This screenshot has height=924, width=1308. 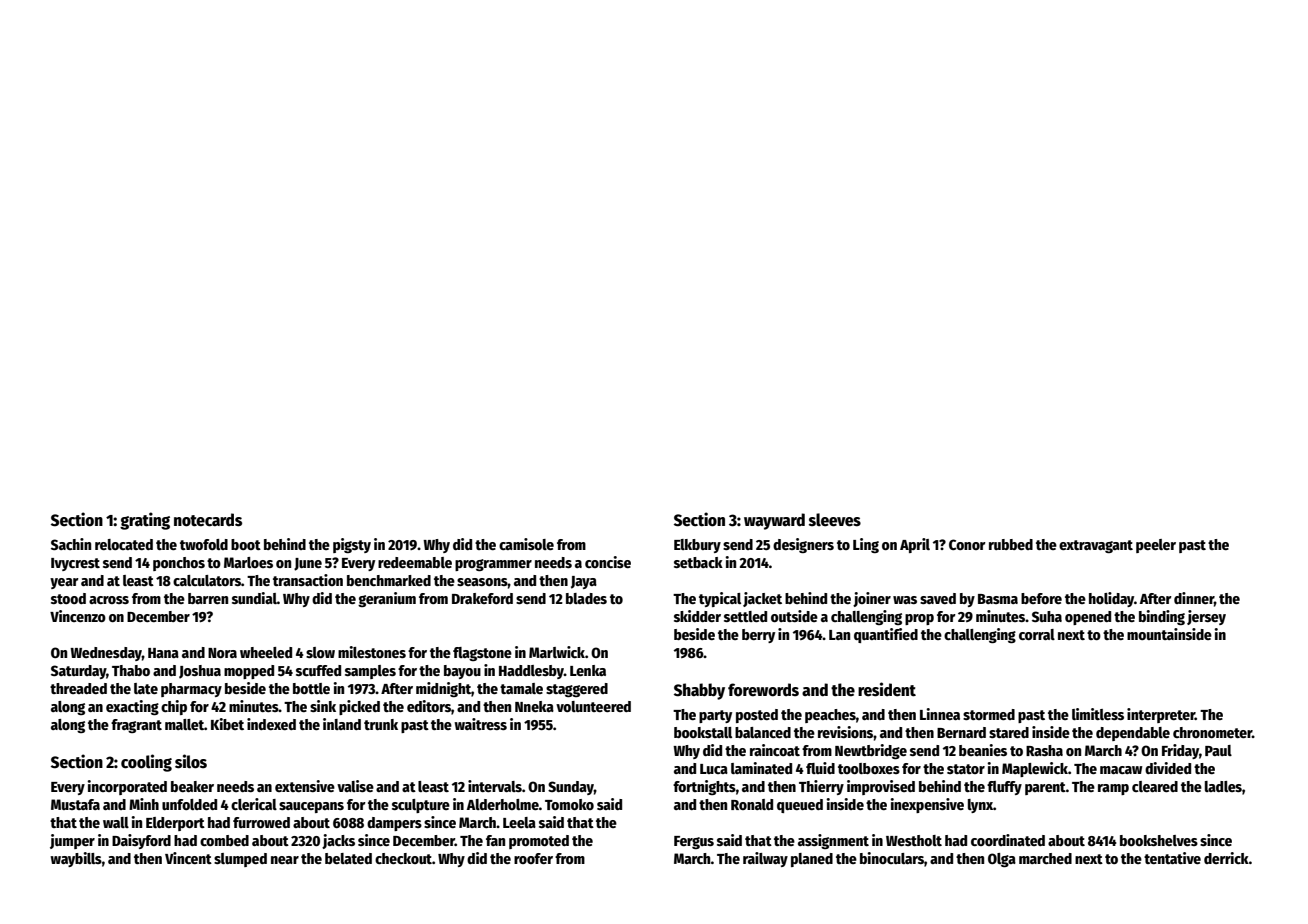 What do you see at coordinates (1218, 750) in the screenshot?
I see `Paul` at bounding box center [1218, 750].
